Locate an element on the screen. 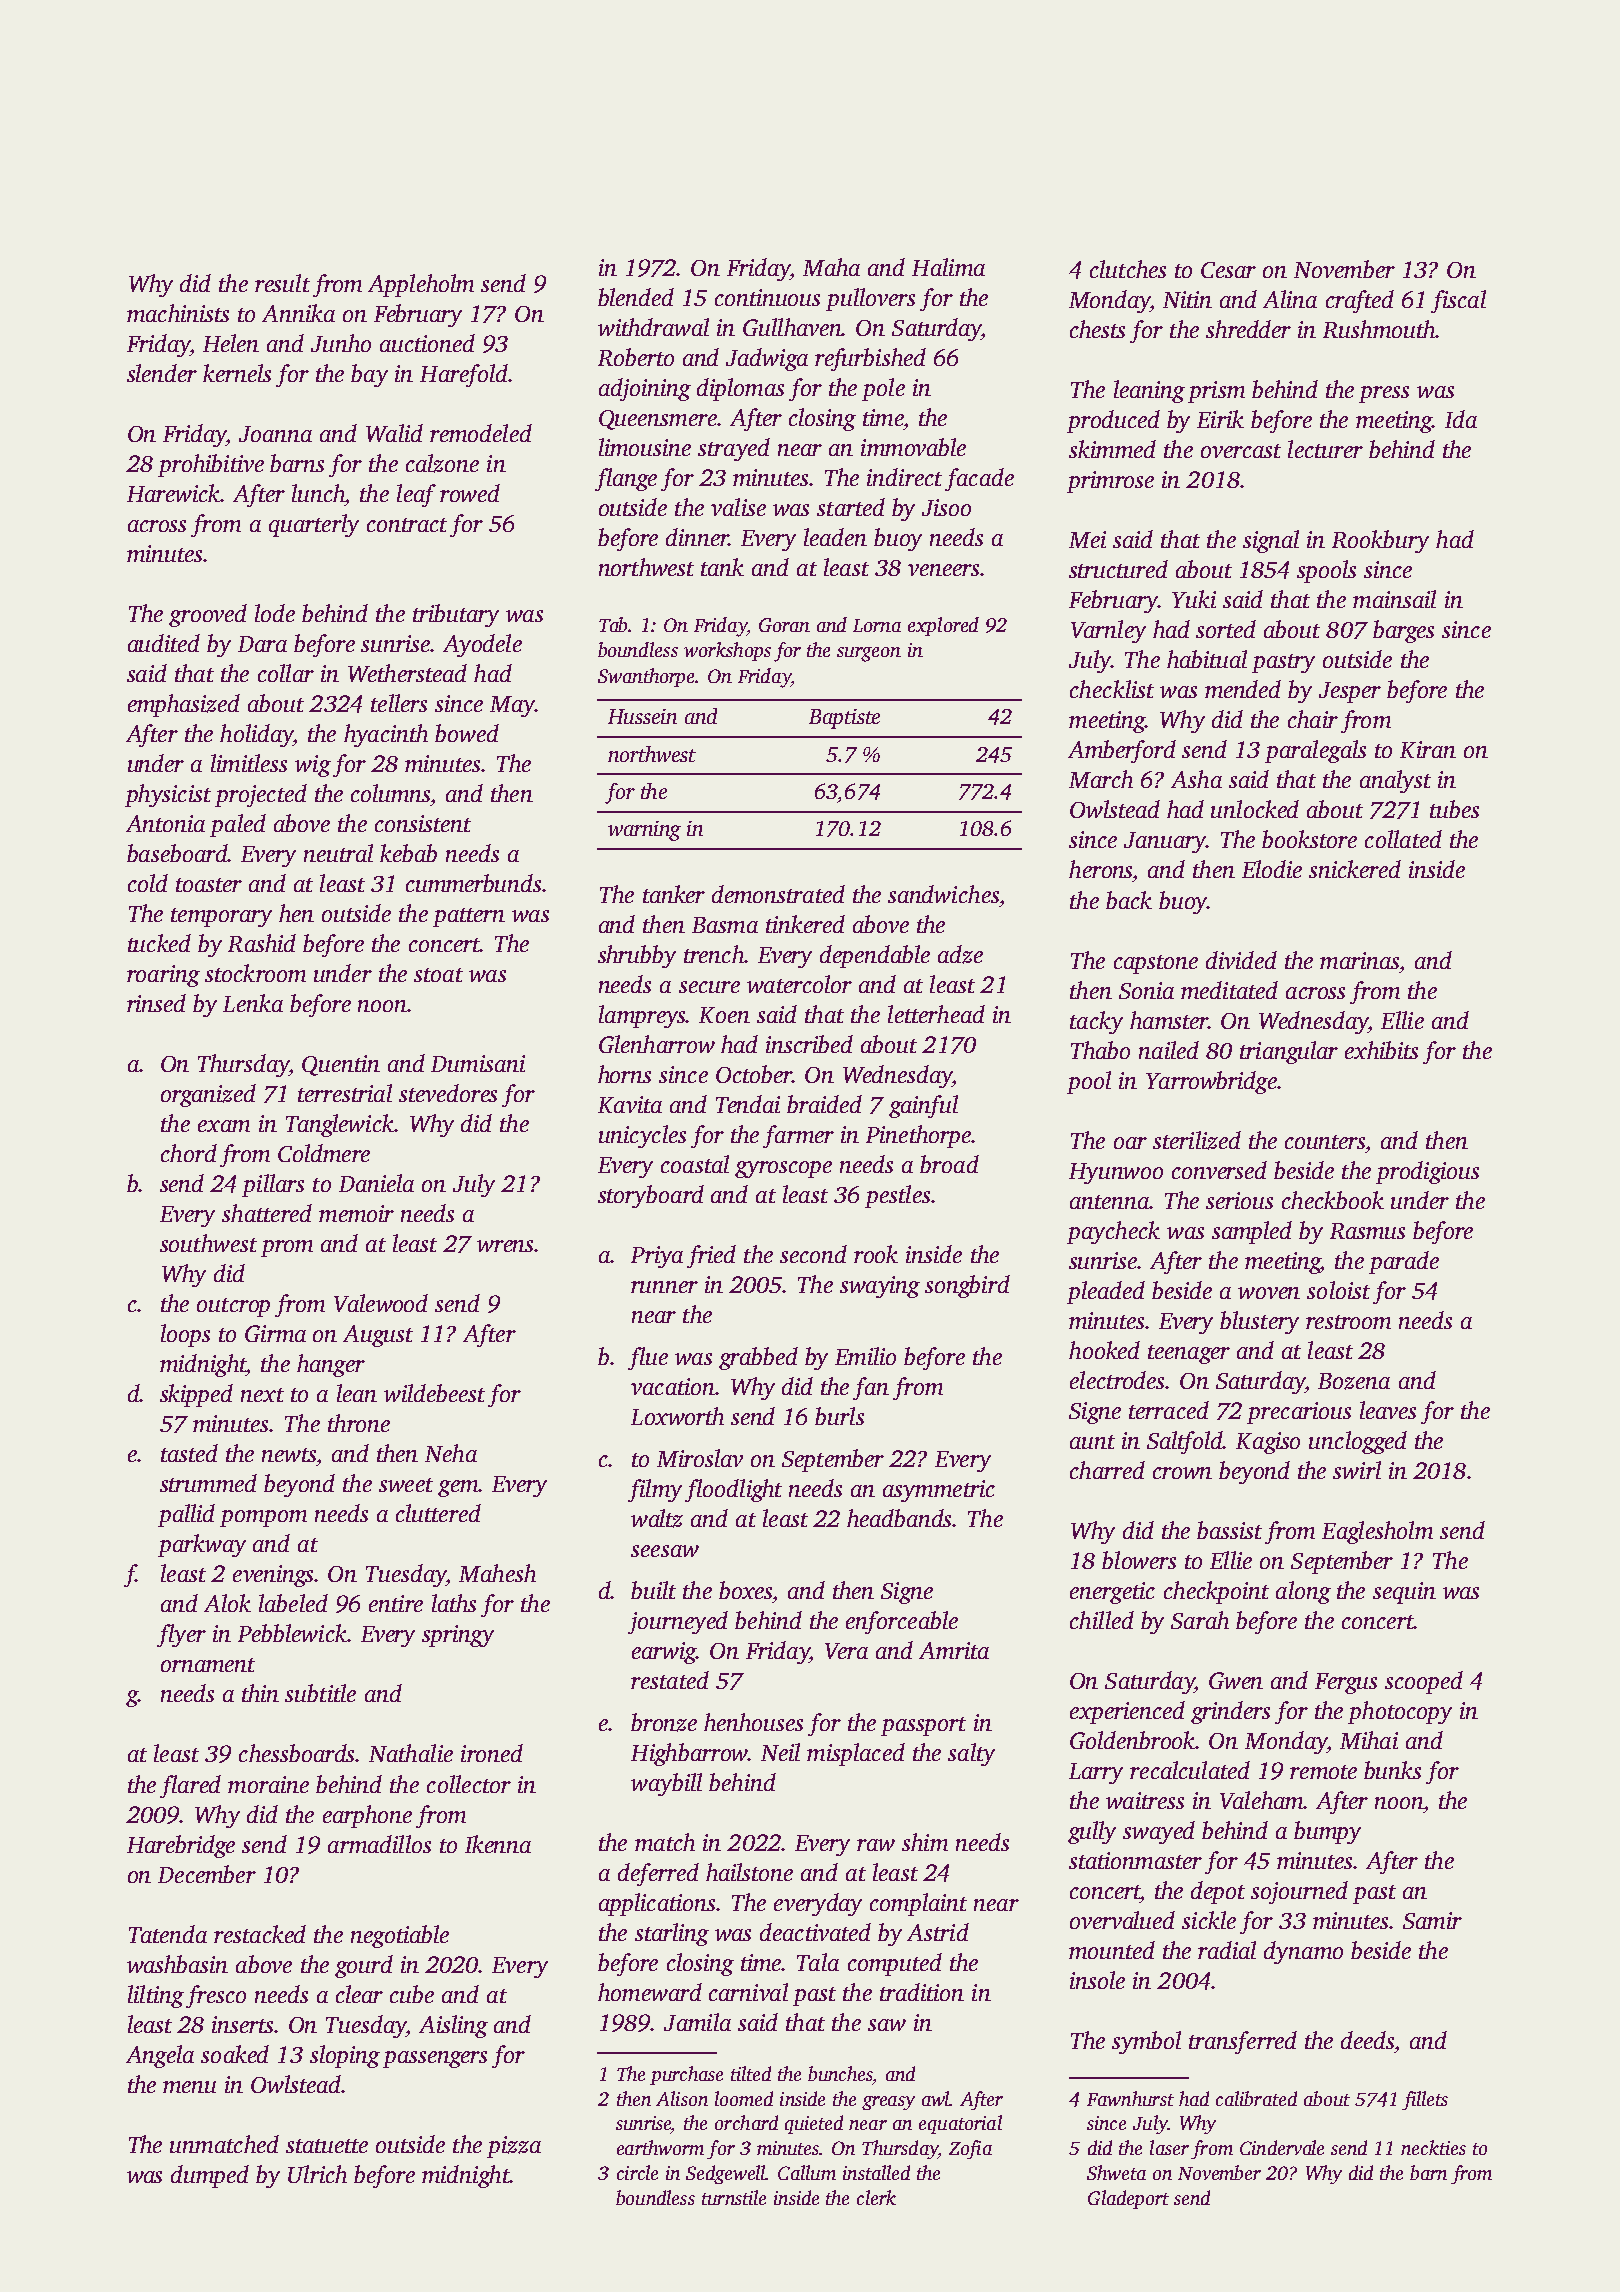 This screenshot has width=1620, height=2292. Aisling is located at coordinates (453, 2026).
